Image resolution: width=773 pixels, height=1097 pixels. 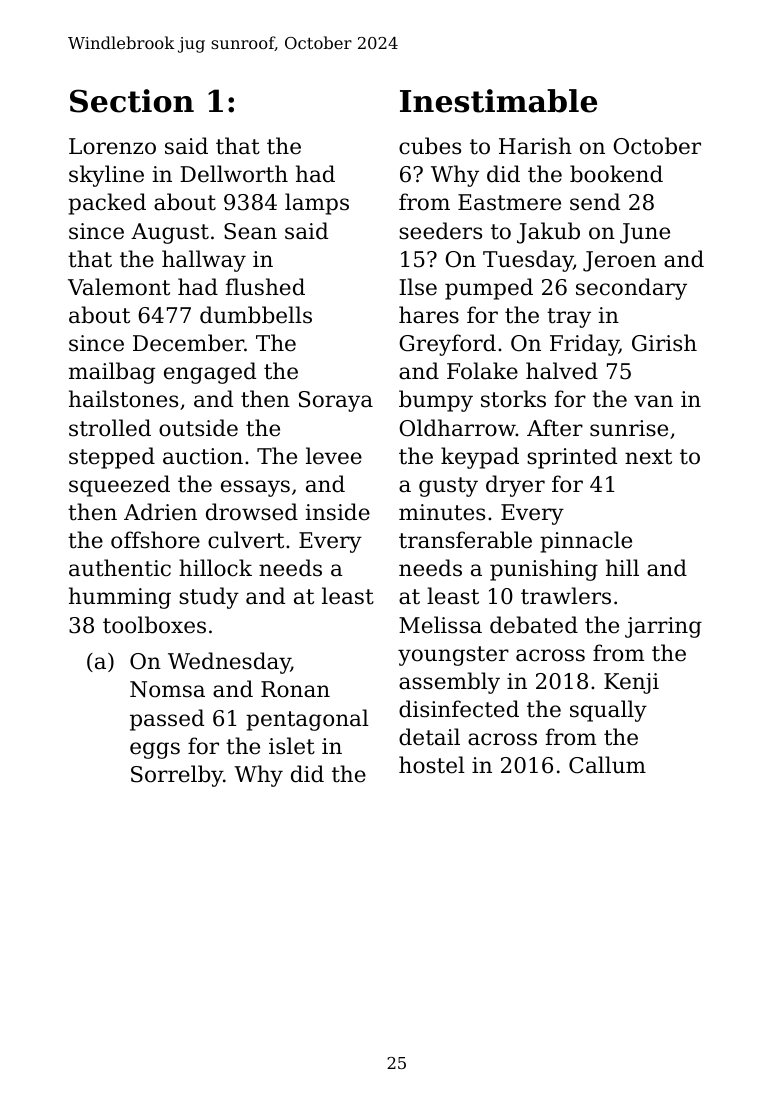 I want to click on culvert, so click(x=246, y=540).
